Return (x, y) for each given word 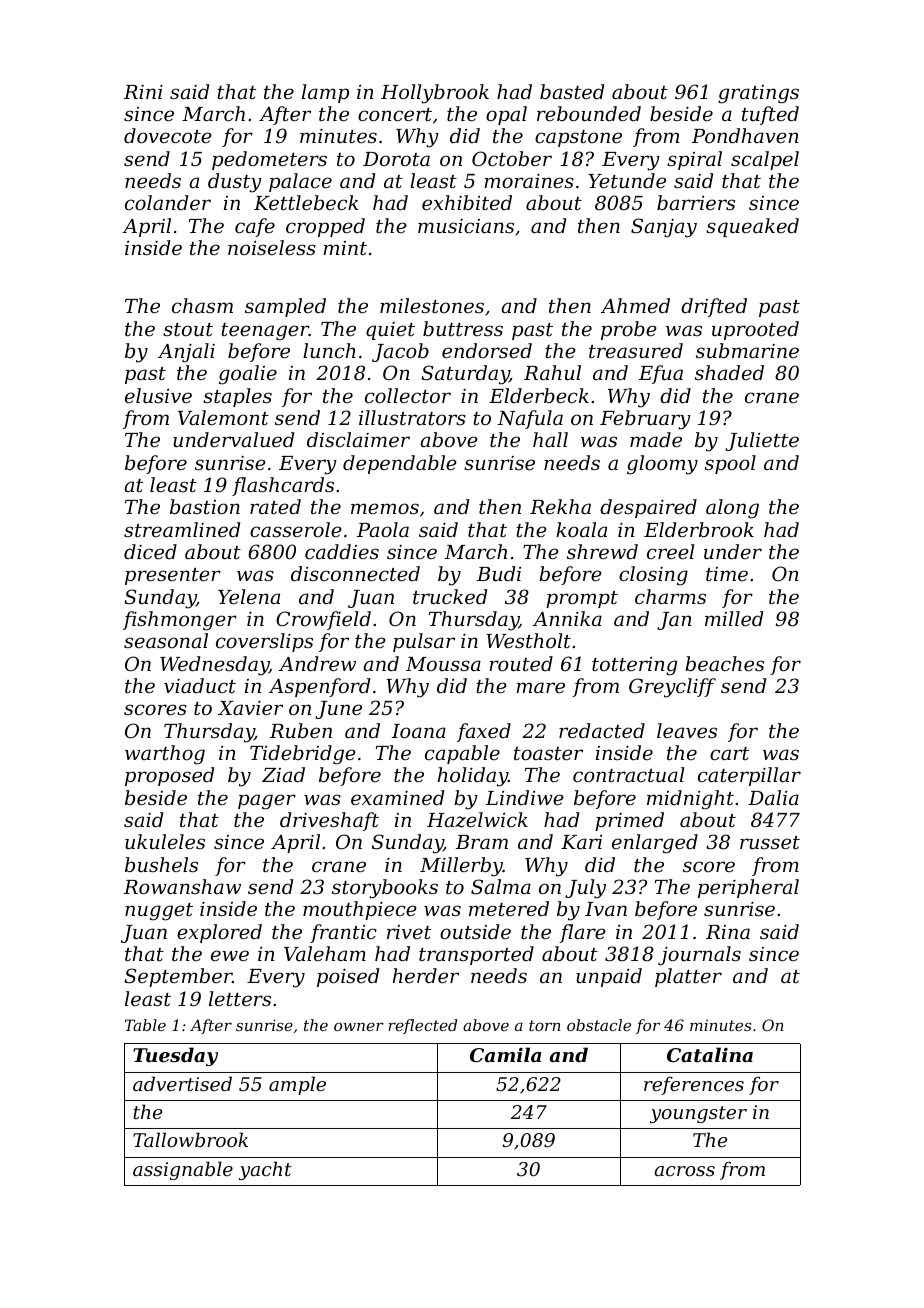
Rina (728, 932)
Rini (143, 92)
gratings (758, 94)
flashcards (283, 486)
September (178, 977)
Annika (567, 618)
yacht (265, 1170)
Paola (383, 529)
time (727, 574)
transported (476, 955)
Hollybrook (435, 94)
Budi (499, 573)
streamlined (182, 529)
